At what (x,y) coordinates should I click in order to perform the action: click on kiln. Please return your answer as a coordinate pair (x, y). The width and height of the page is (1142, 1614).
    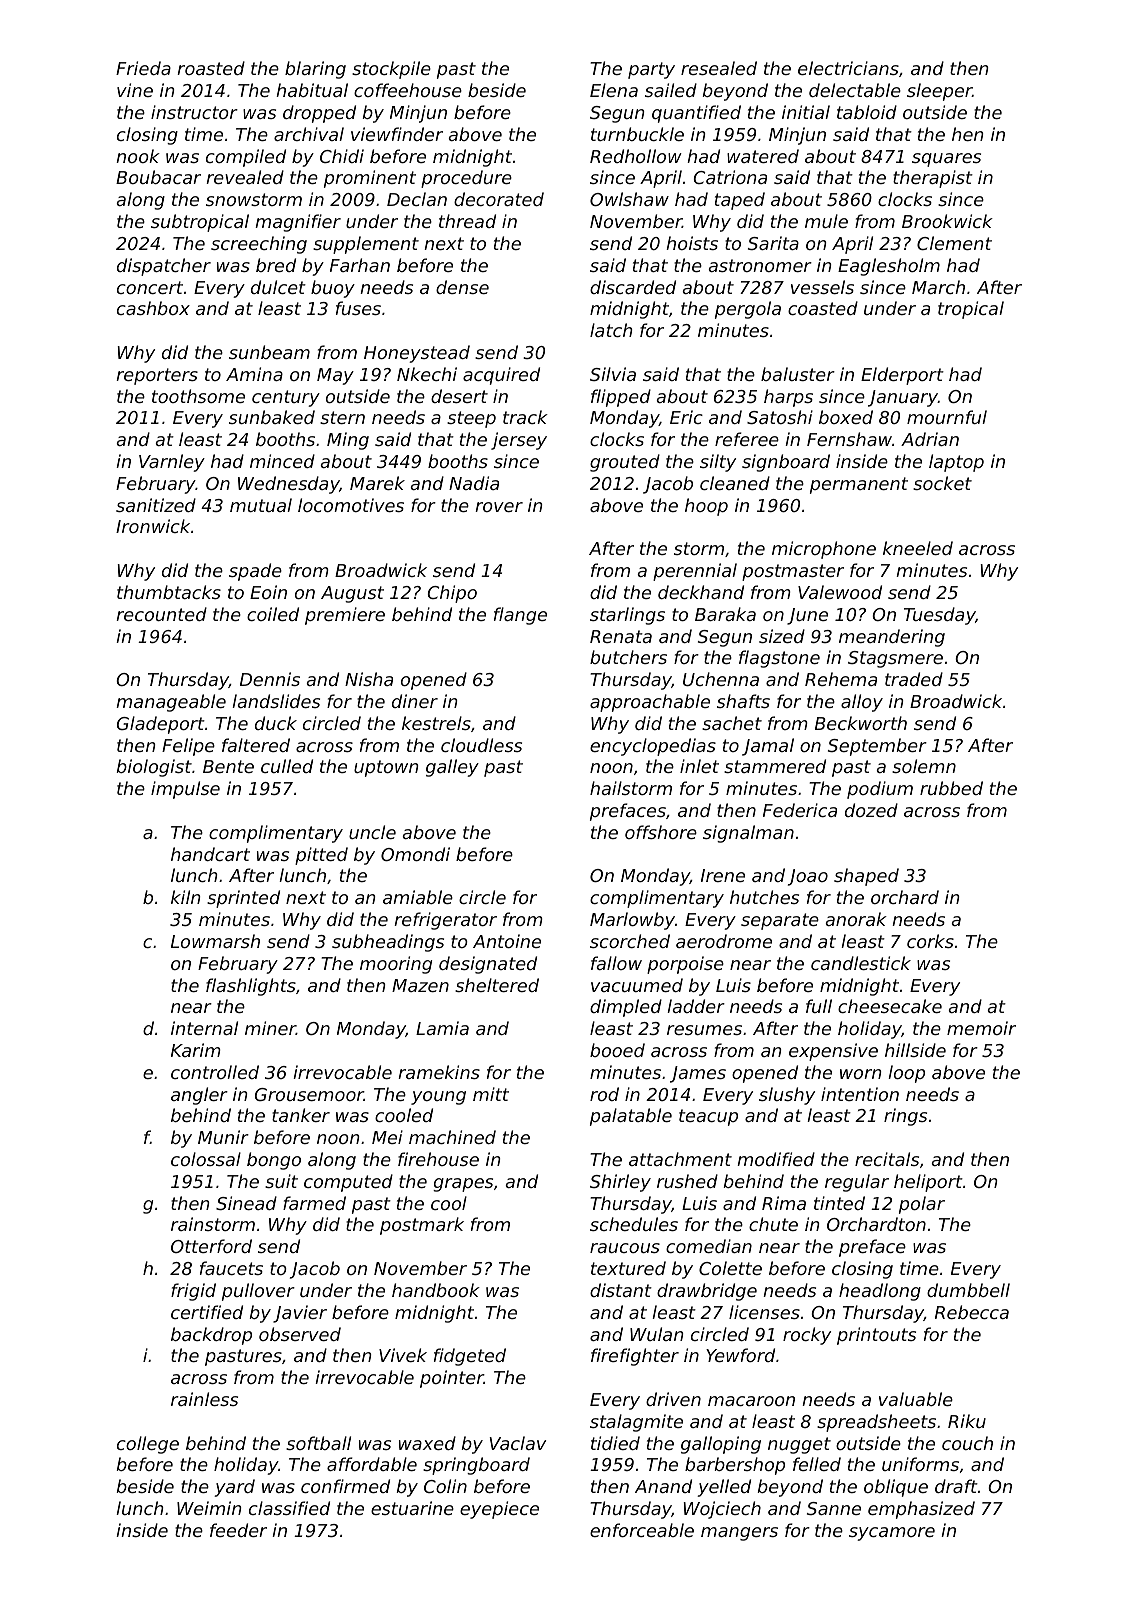
    Looking at the image, I should click on (186, 897).
